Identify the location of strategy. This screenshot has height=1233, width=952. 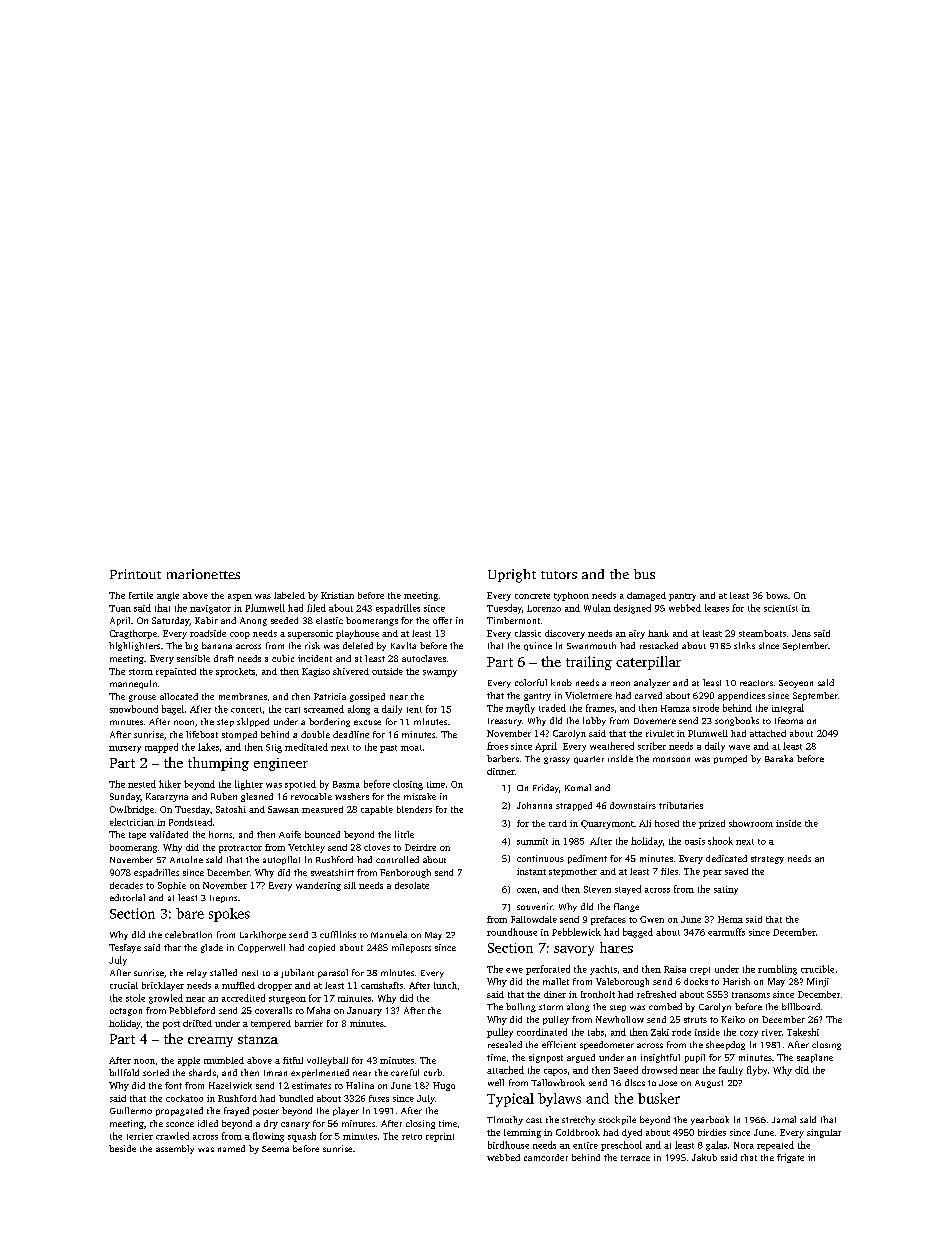
(767, 860).
